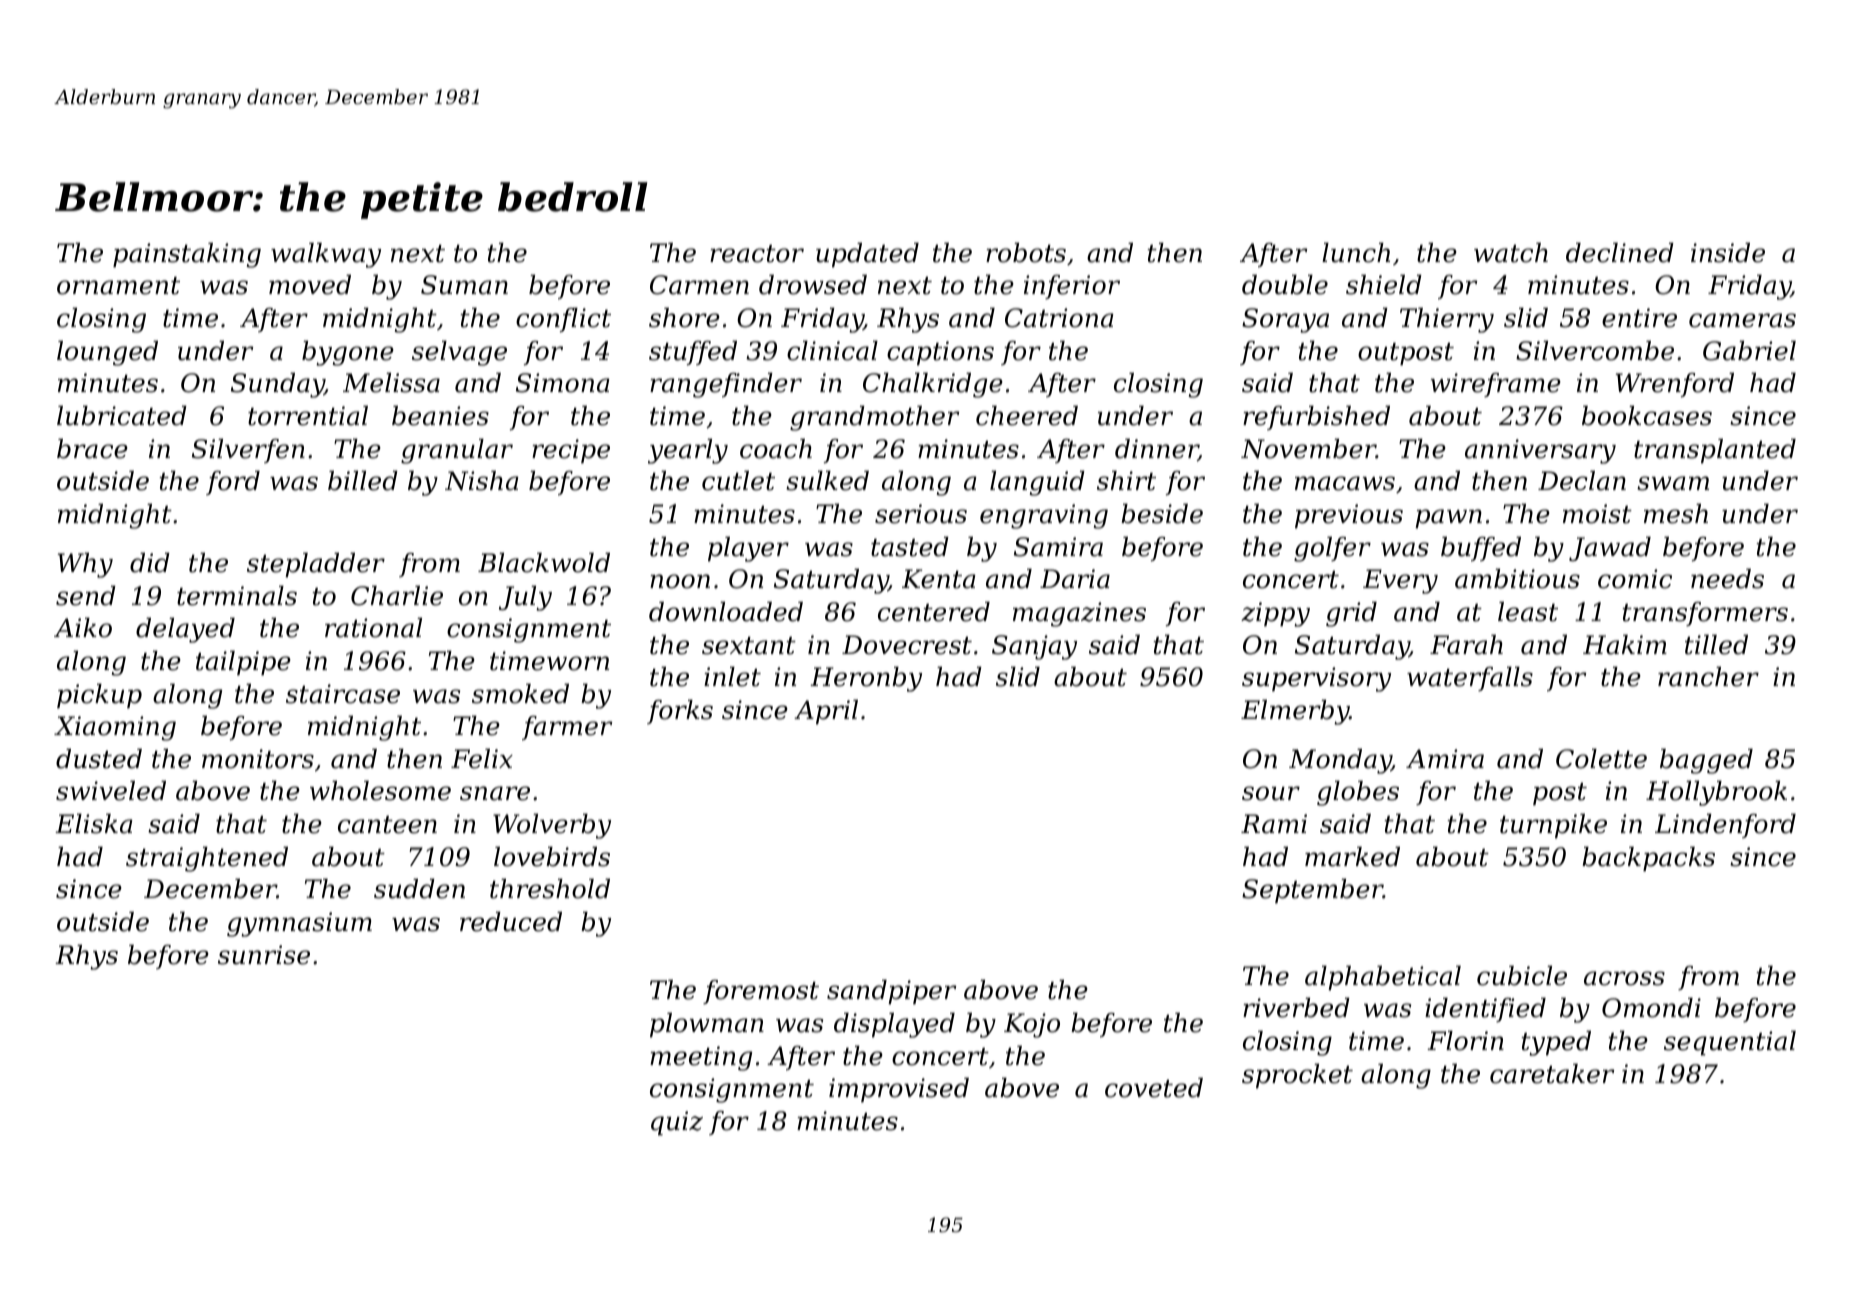 The width and height of the image is (1853, 1310). I want to click on backpacks, so click(1648, 859).
